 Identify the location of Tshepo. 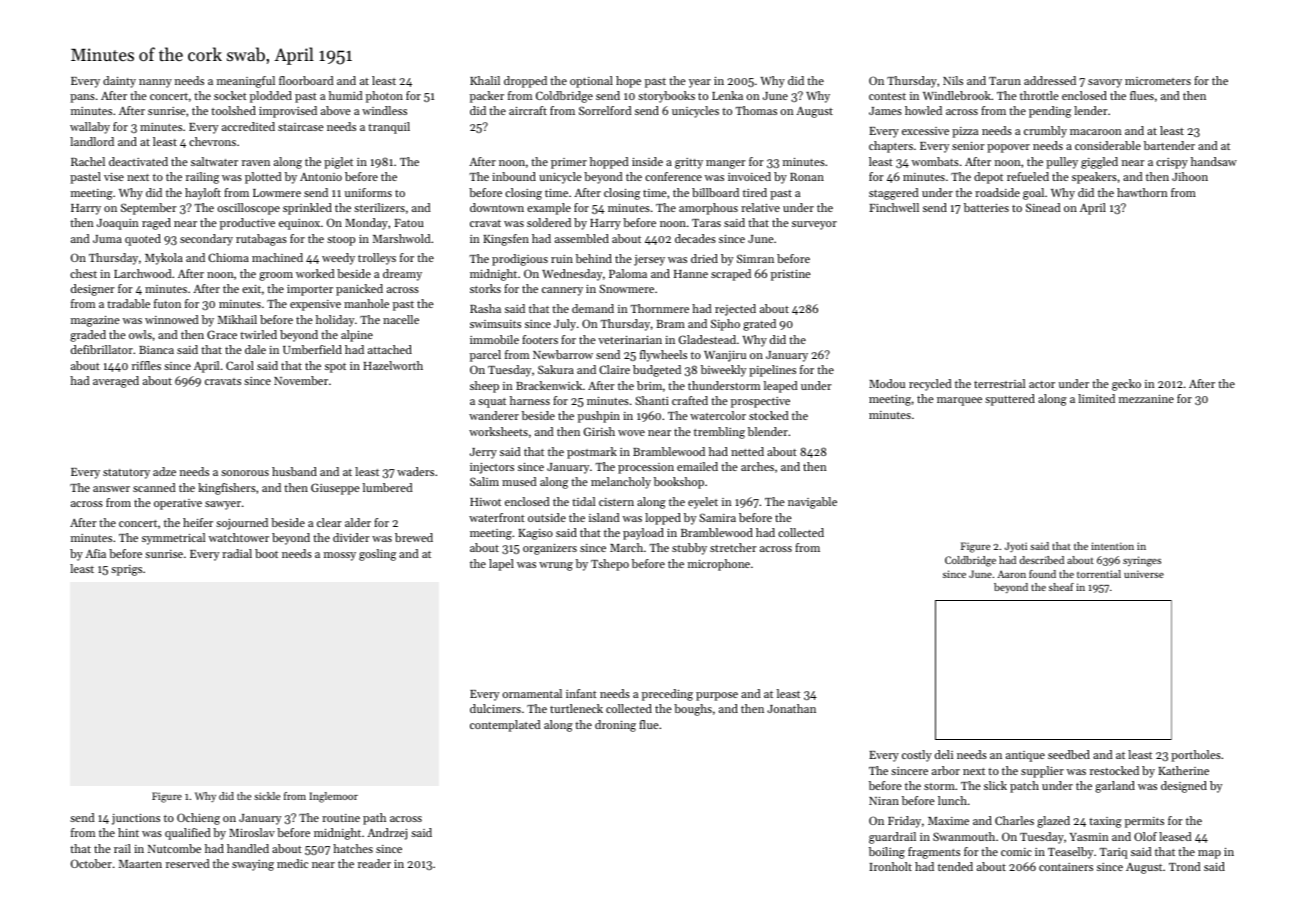
(610, 565).
